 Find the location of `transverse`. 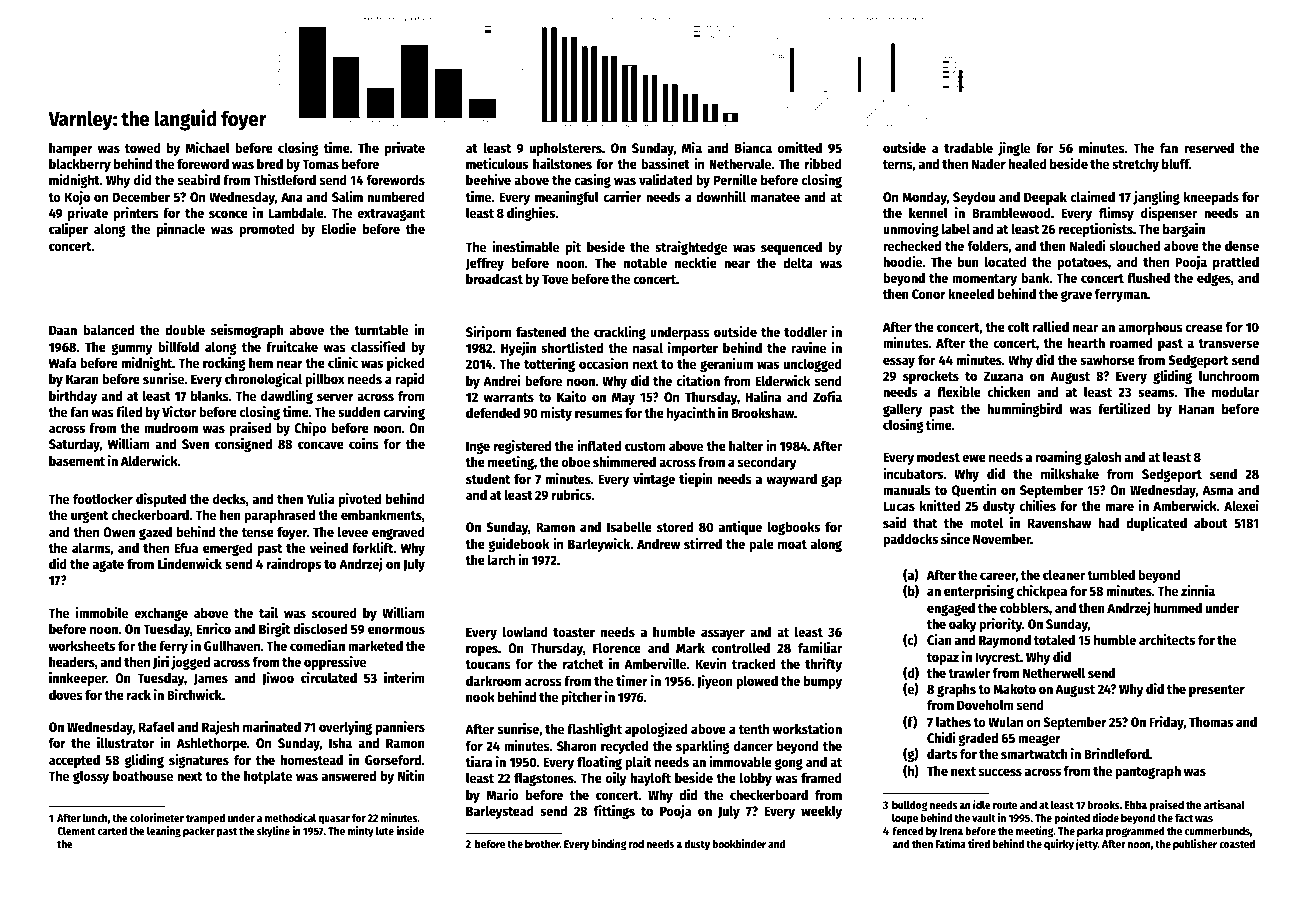

transverse is located at coordinates (1228, 343).
